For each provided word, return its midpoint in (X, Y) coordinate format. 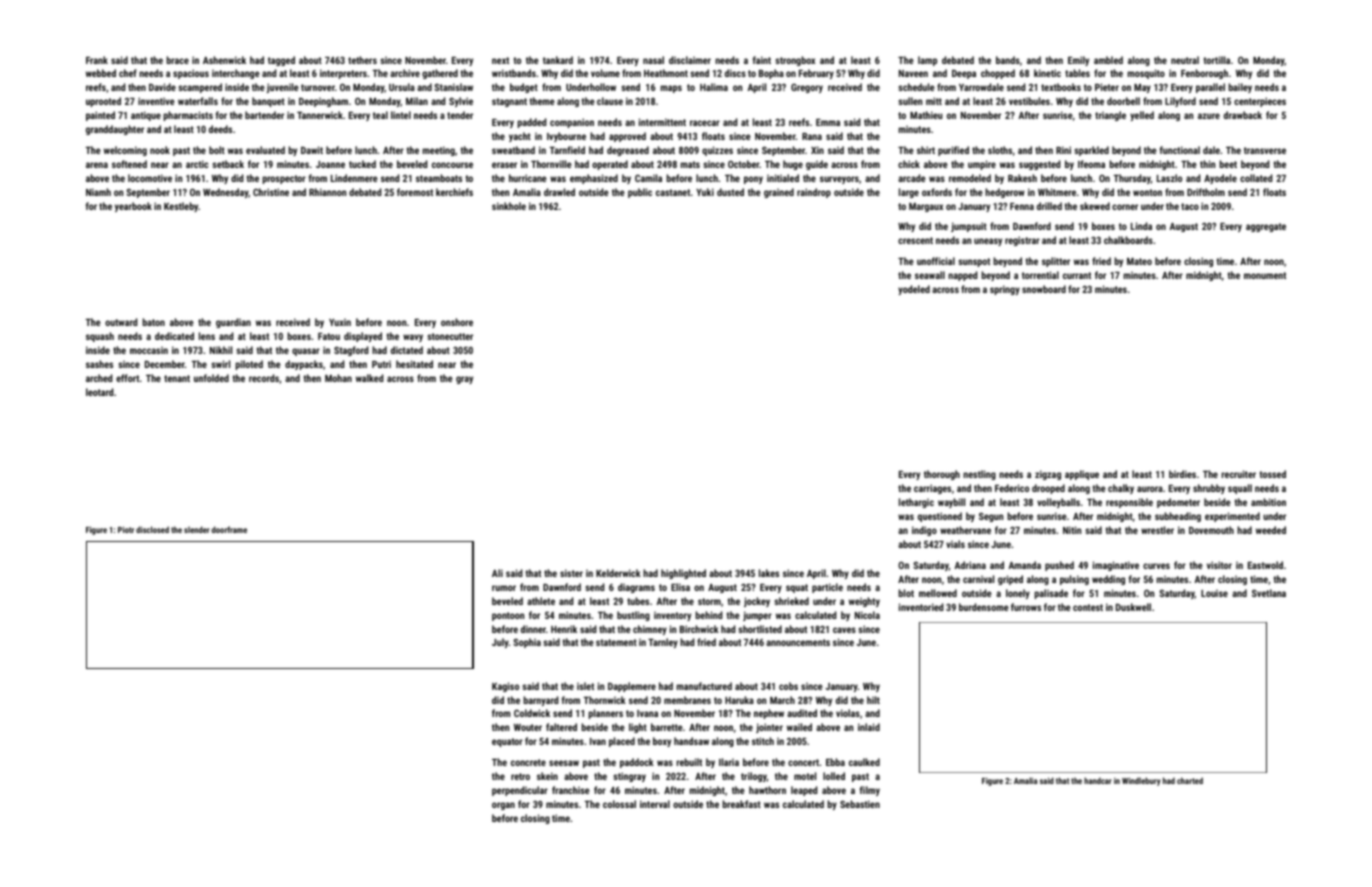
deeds (220, 129)
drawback (1243, 115)
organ (503, 806)
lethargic (916, 503)
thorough (942, 475)
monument (1265, 275)
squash (100, 337)
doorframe (229, 529)
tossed (1272, 474)
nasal (653, 60)
